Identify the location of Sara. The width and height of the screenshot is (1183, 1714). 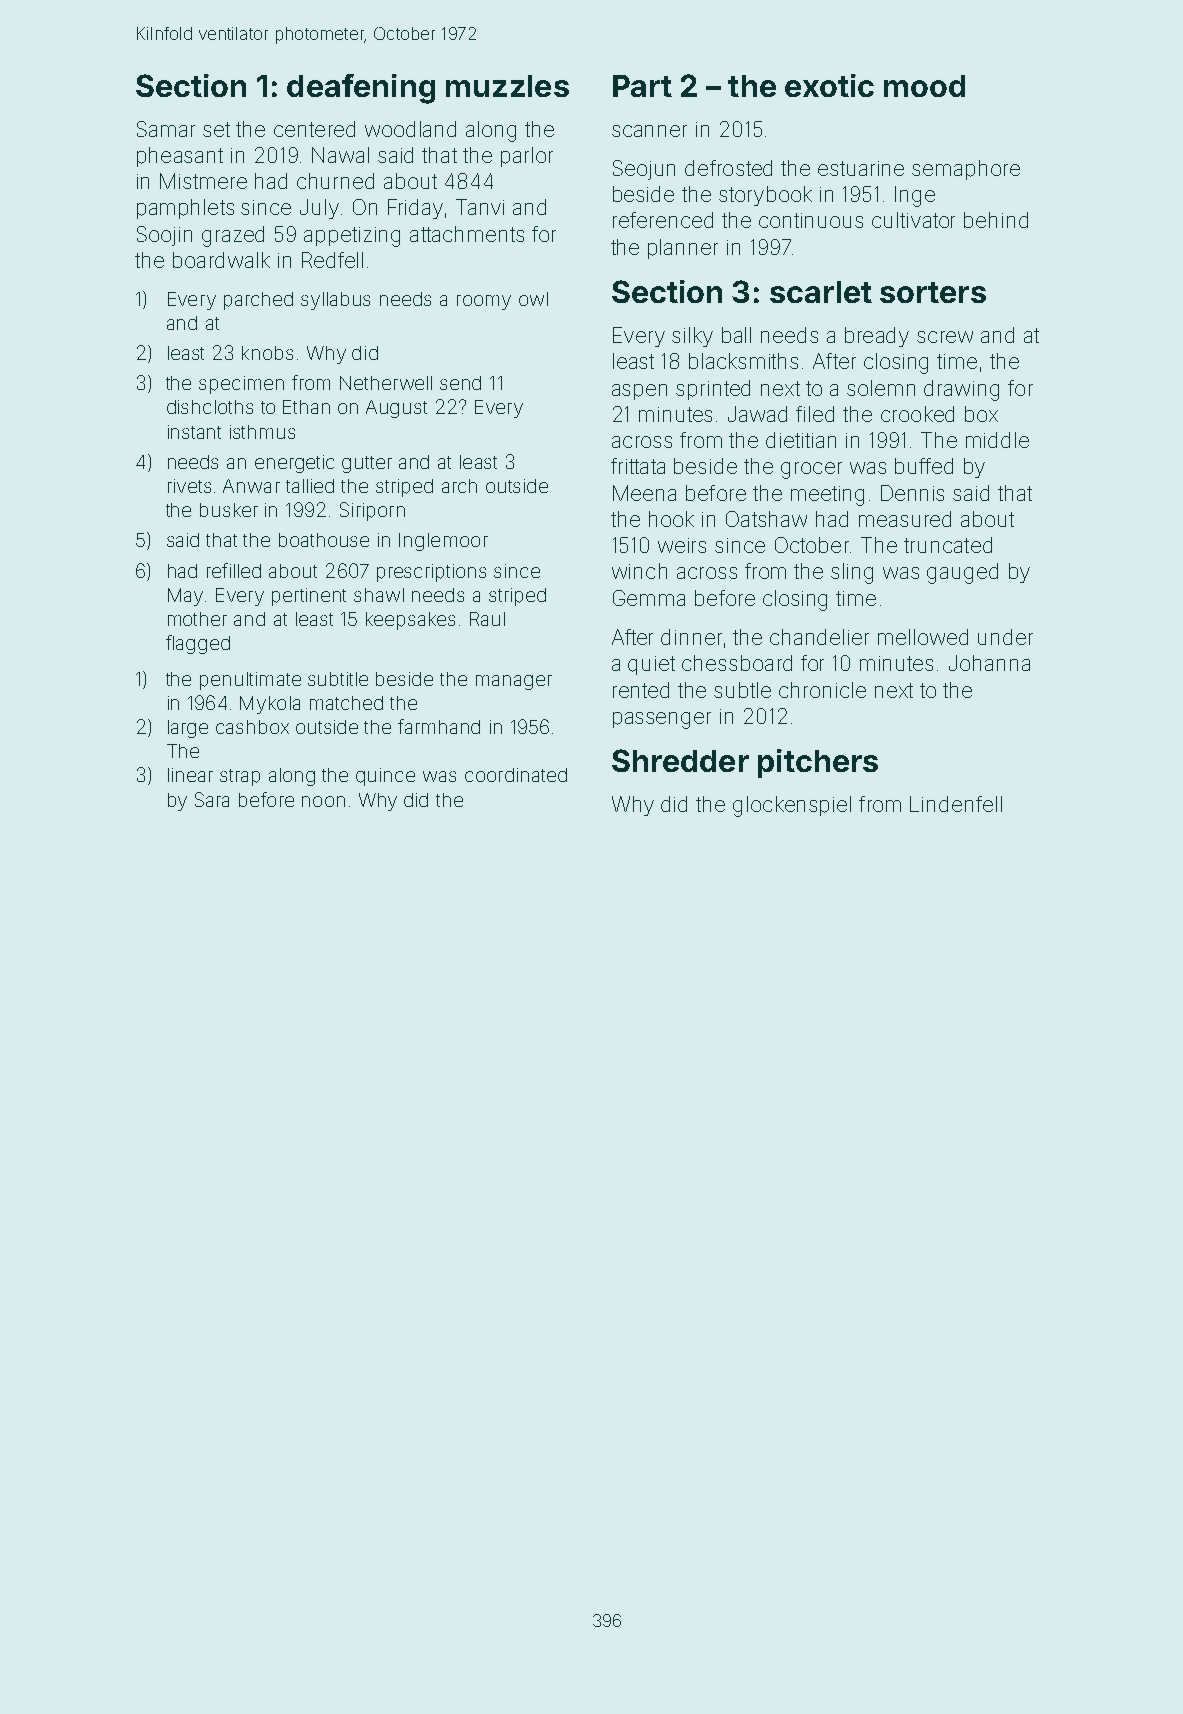
(212, 799).
